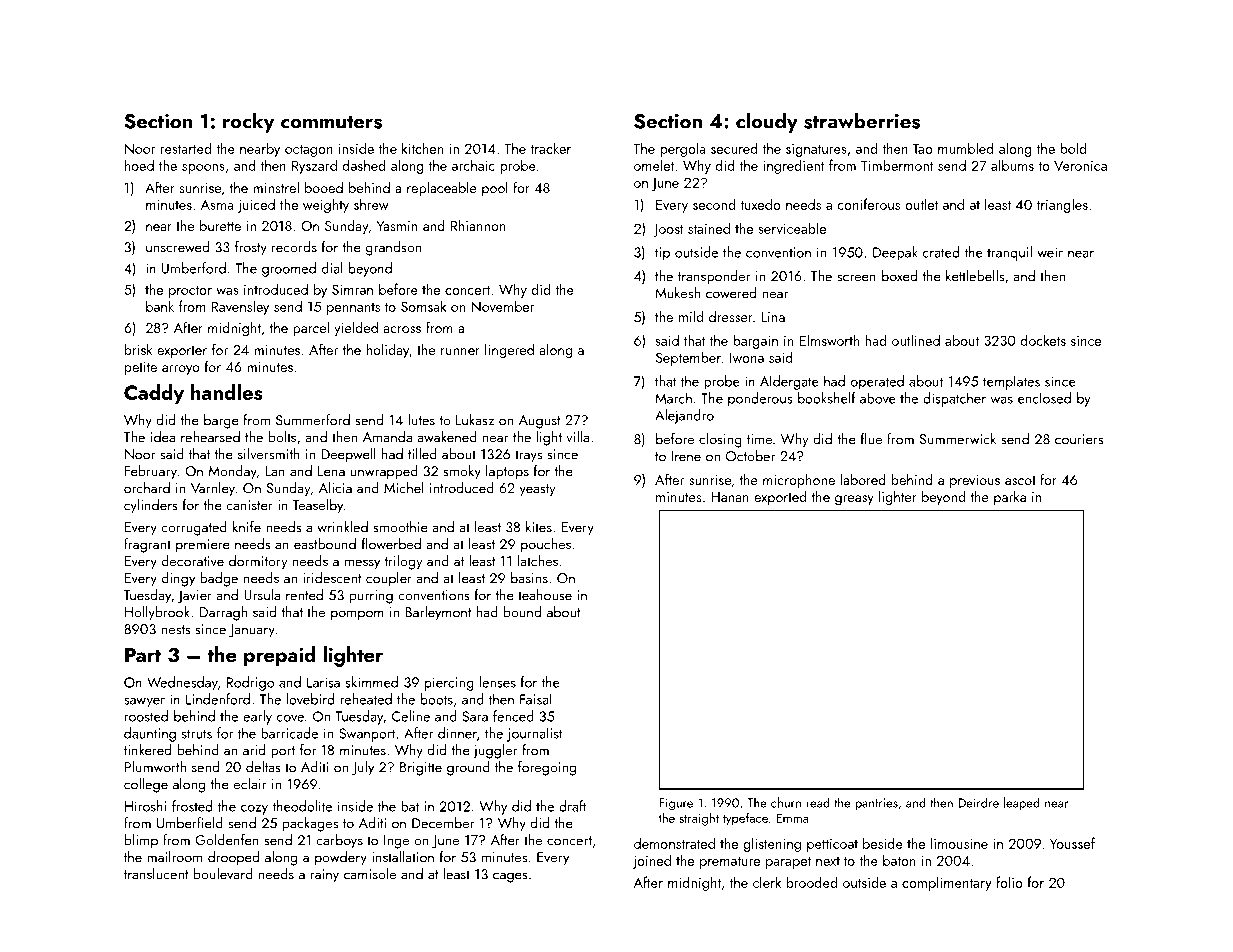  What do you see at coordinates (1020, 480) in the page?
I see `ascot` at bounding box center [1020, 480].
